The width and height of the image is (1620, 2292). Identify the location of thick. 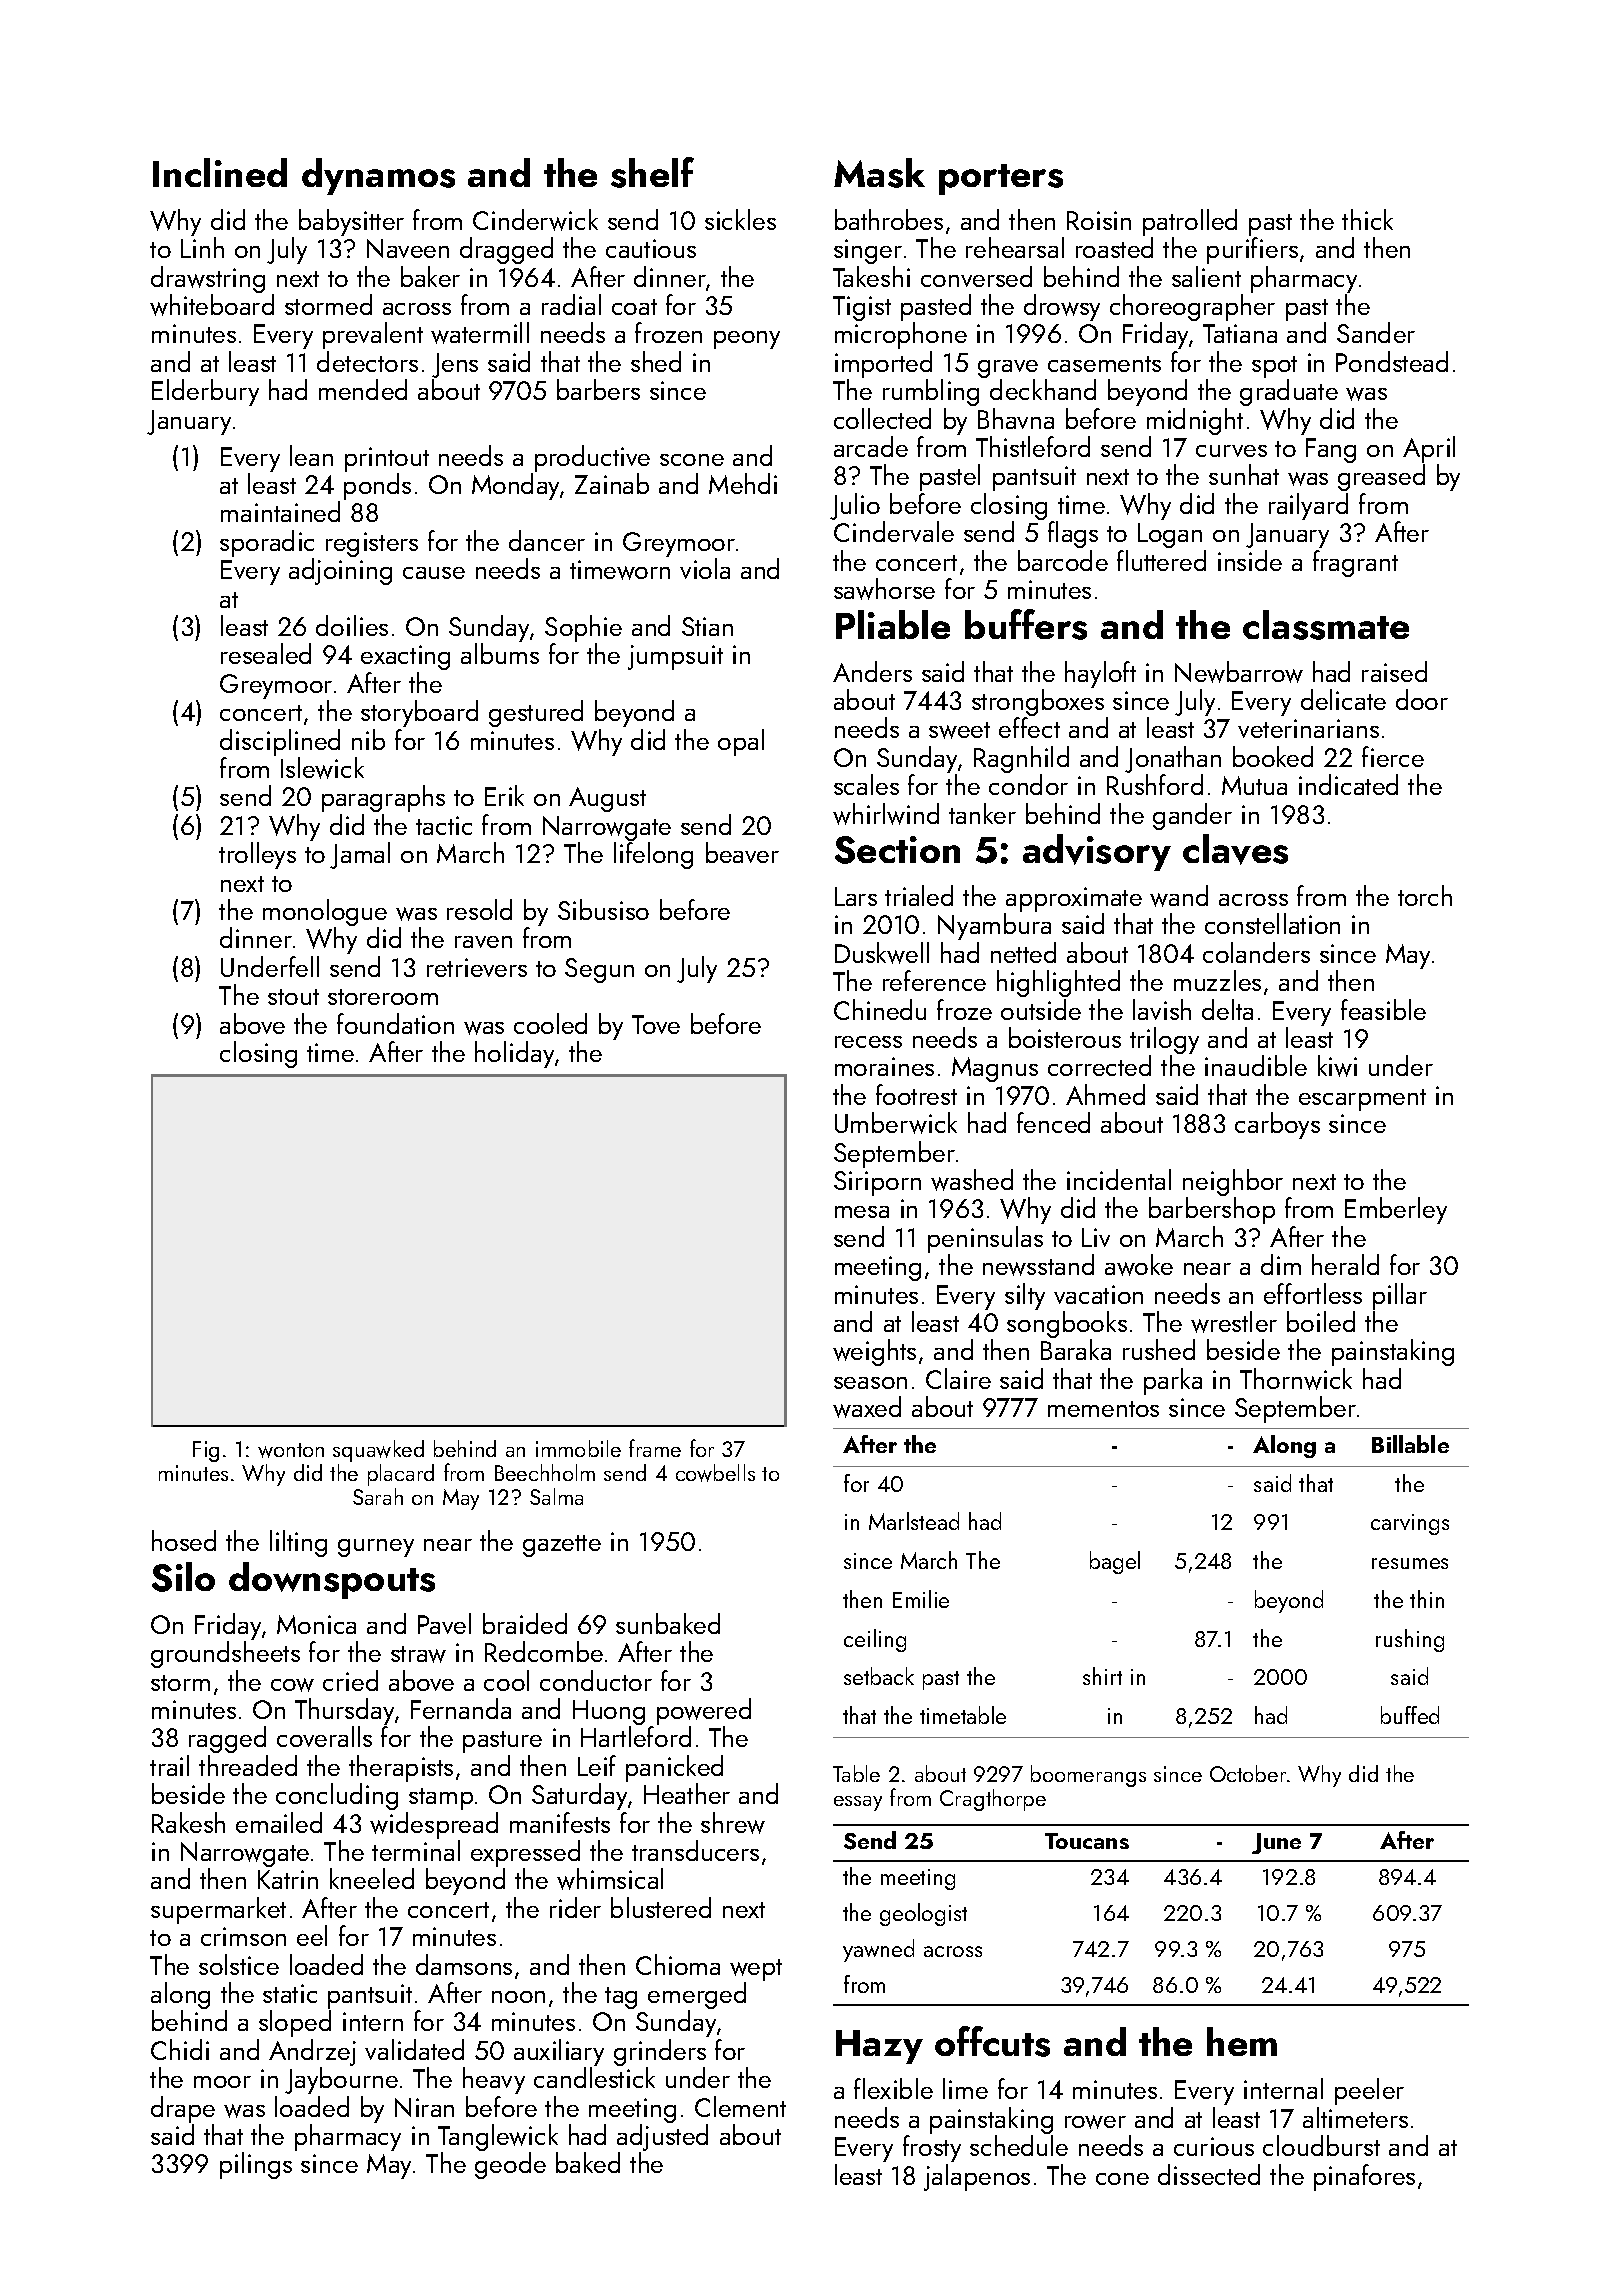
(1367, 219).
